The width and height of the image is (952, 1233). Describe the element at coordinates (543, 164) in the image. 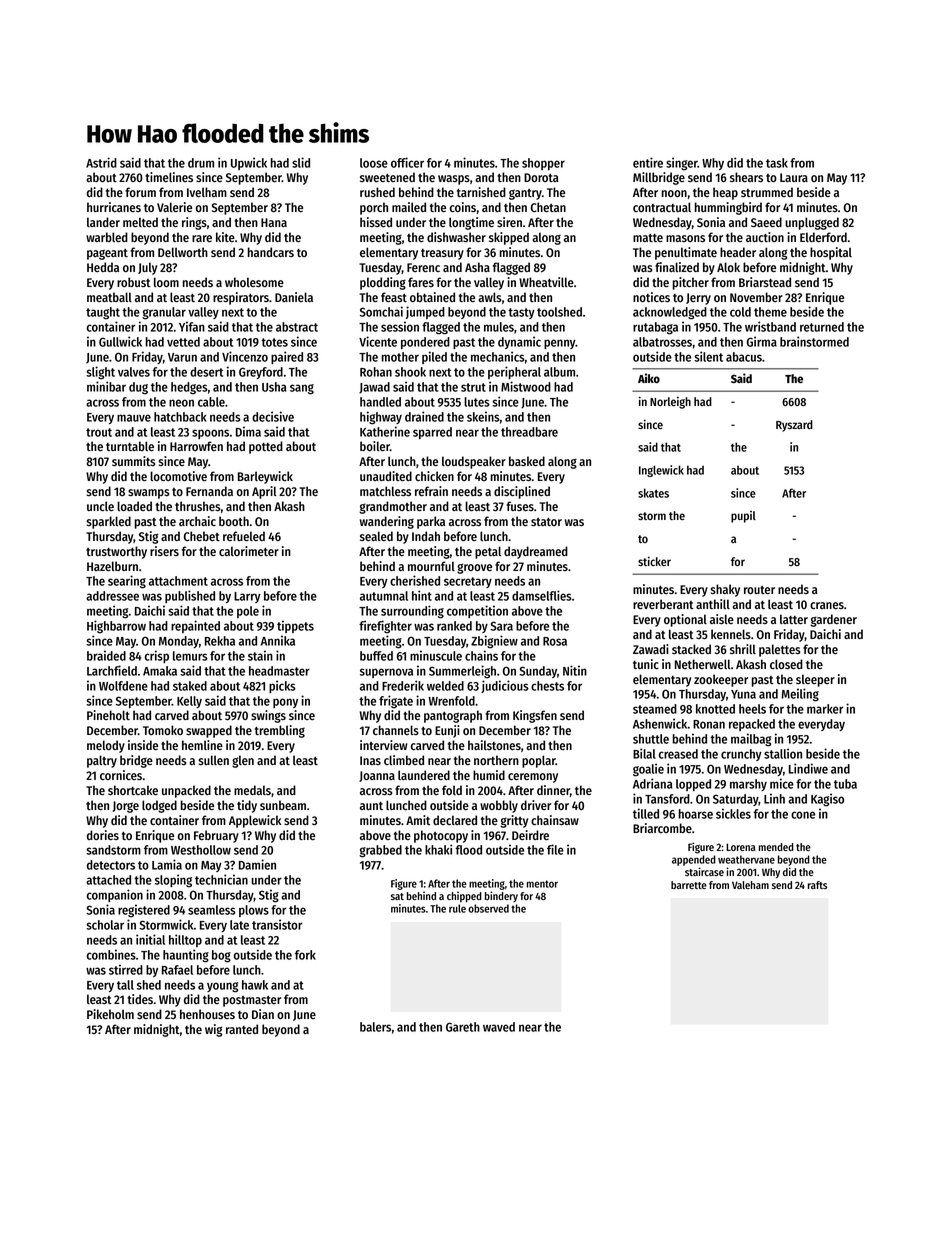

I see `shopper` at that location.
